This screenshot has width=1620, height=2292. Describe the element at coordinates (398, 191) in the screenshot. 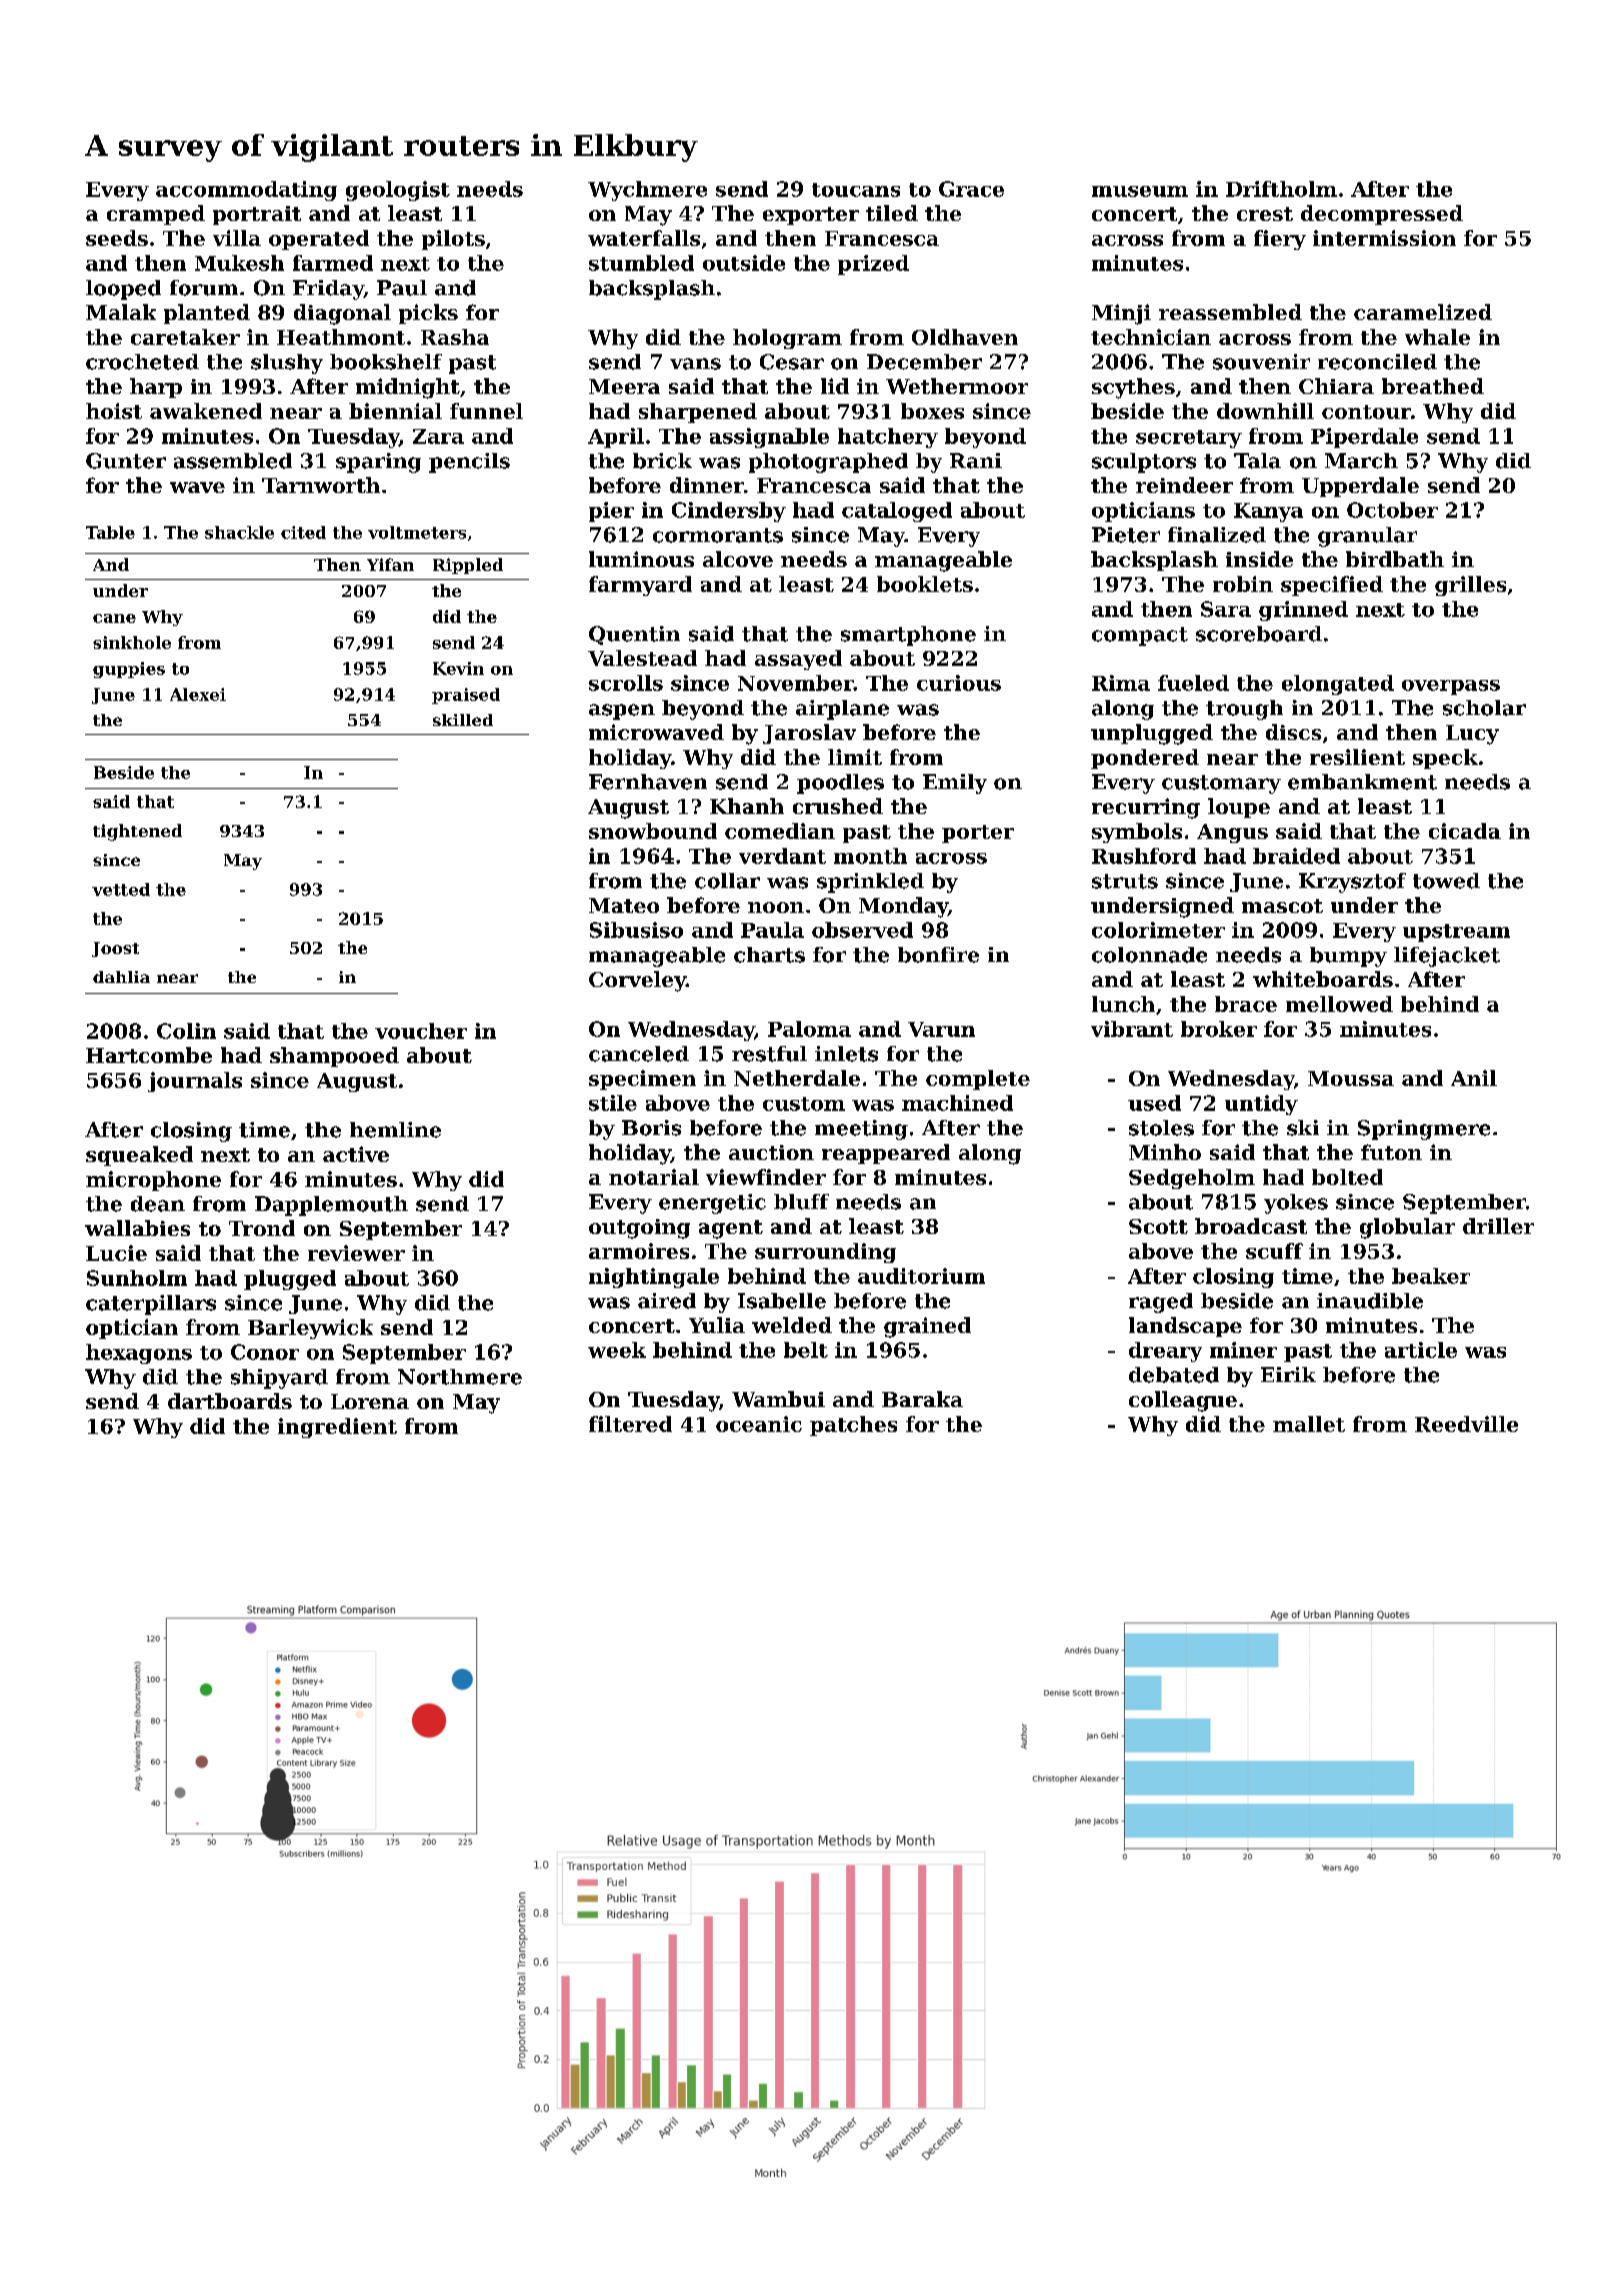

I see `geologist` at that location.
